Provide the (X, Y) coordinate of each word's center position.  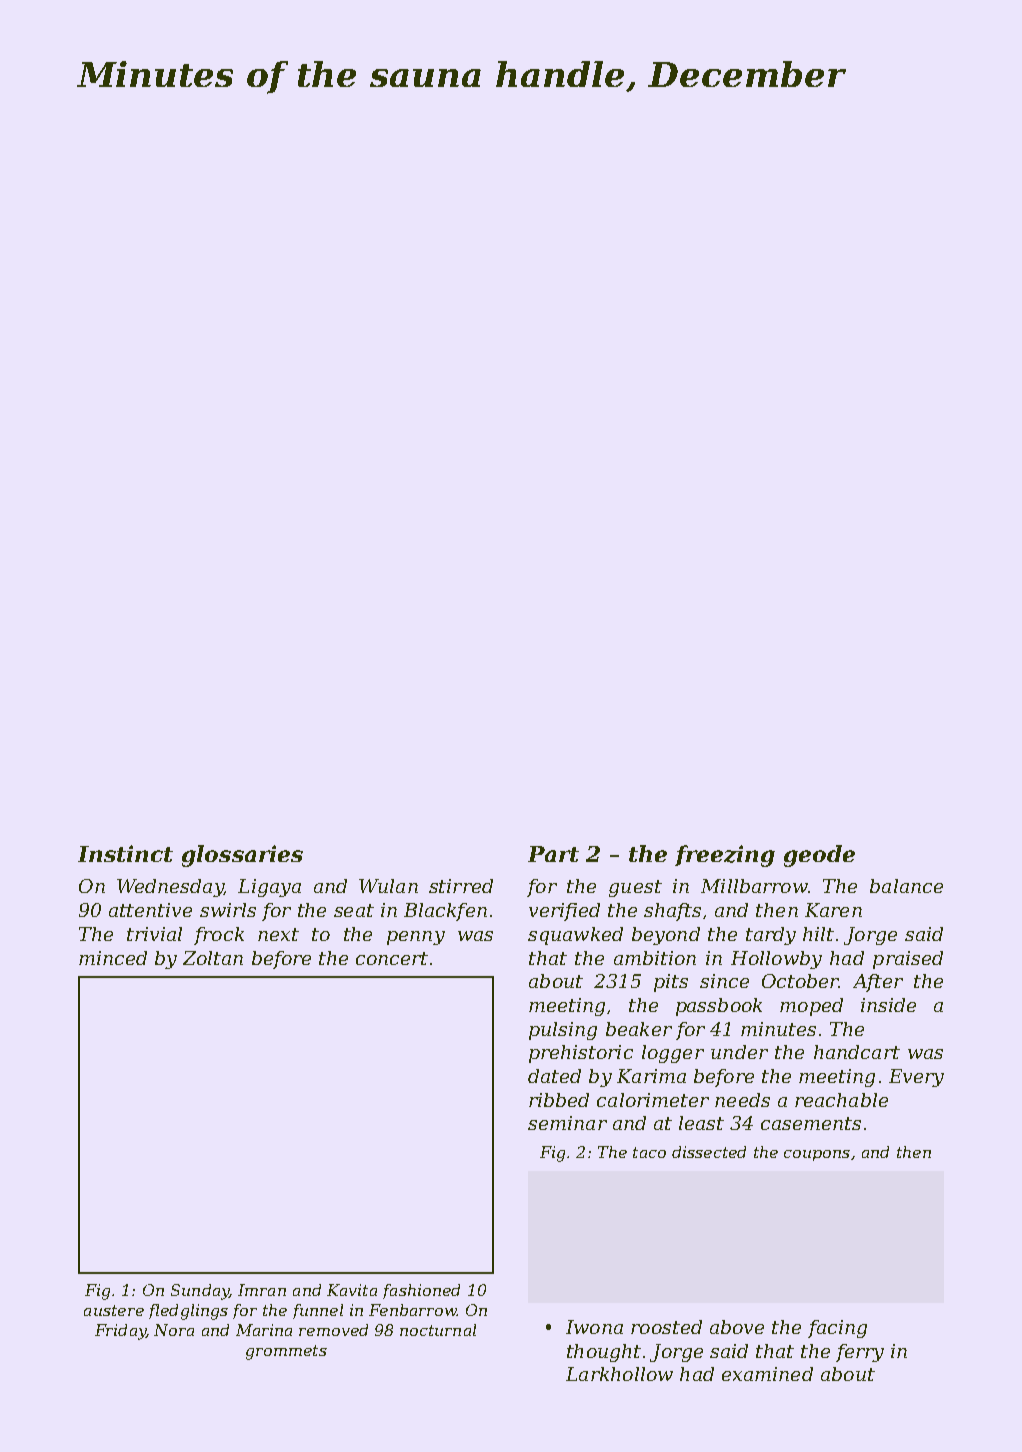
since (724, 981)
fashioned (421, 1291)
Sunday (200, 1292)
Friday (120, 1332)
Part (553, 854)
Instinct (125, 853)
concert (392, 958)
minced (113, 958)
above (737, 1327)
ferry (860, 1353)
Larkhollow (619, 1374)
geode (819, 856)
